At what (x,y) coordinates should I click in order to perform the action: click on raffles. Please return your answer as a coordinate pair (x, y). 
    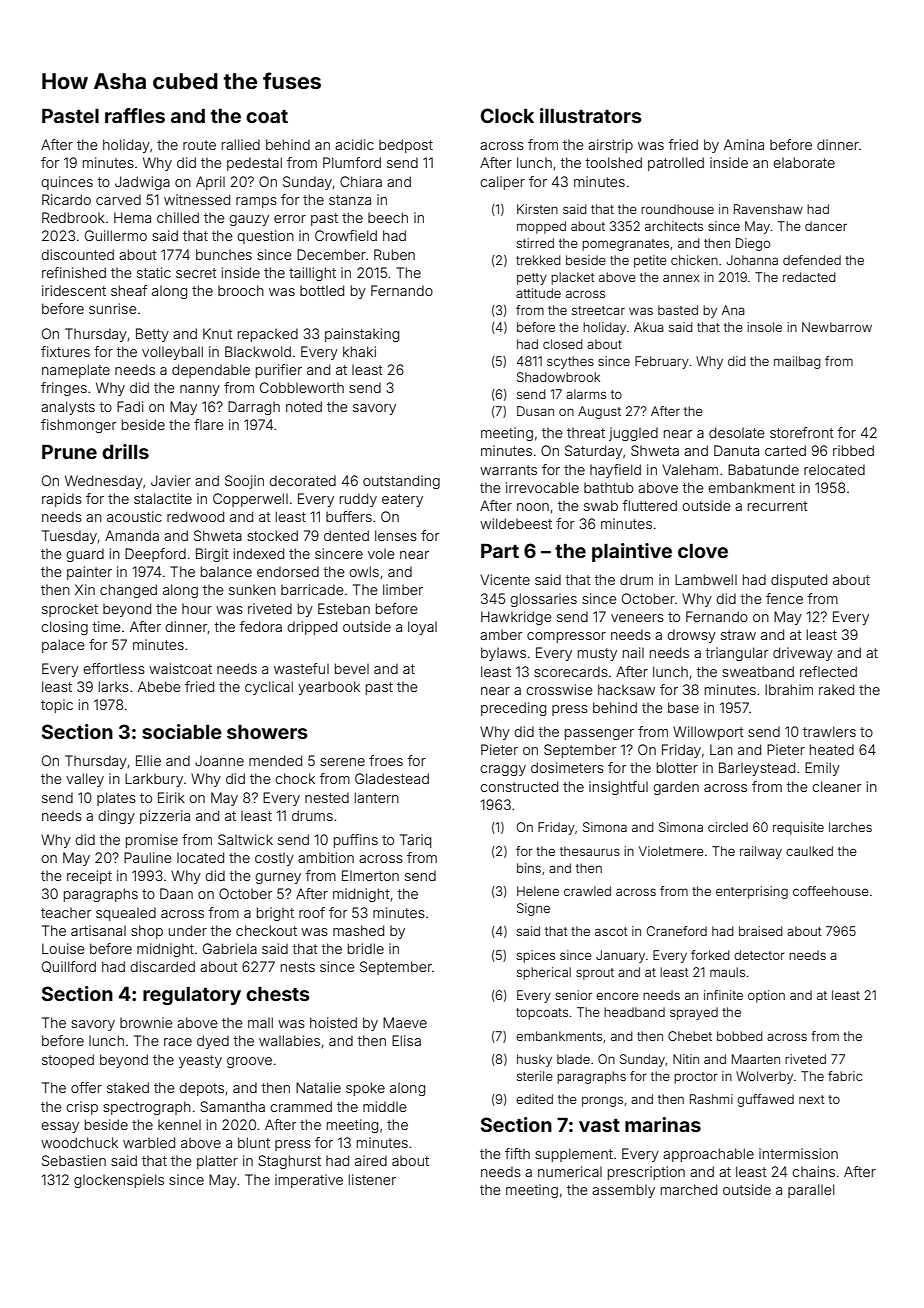
    Looking at the image, I should click on (135, 115).
